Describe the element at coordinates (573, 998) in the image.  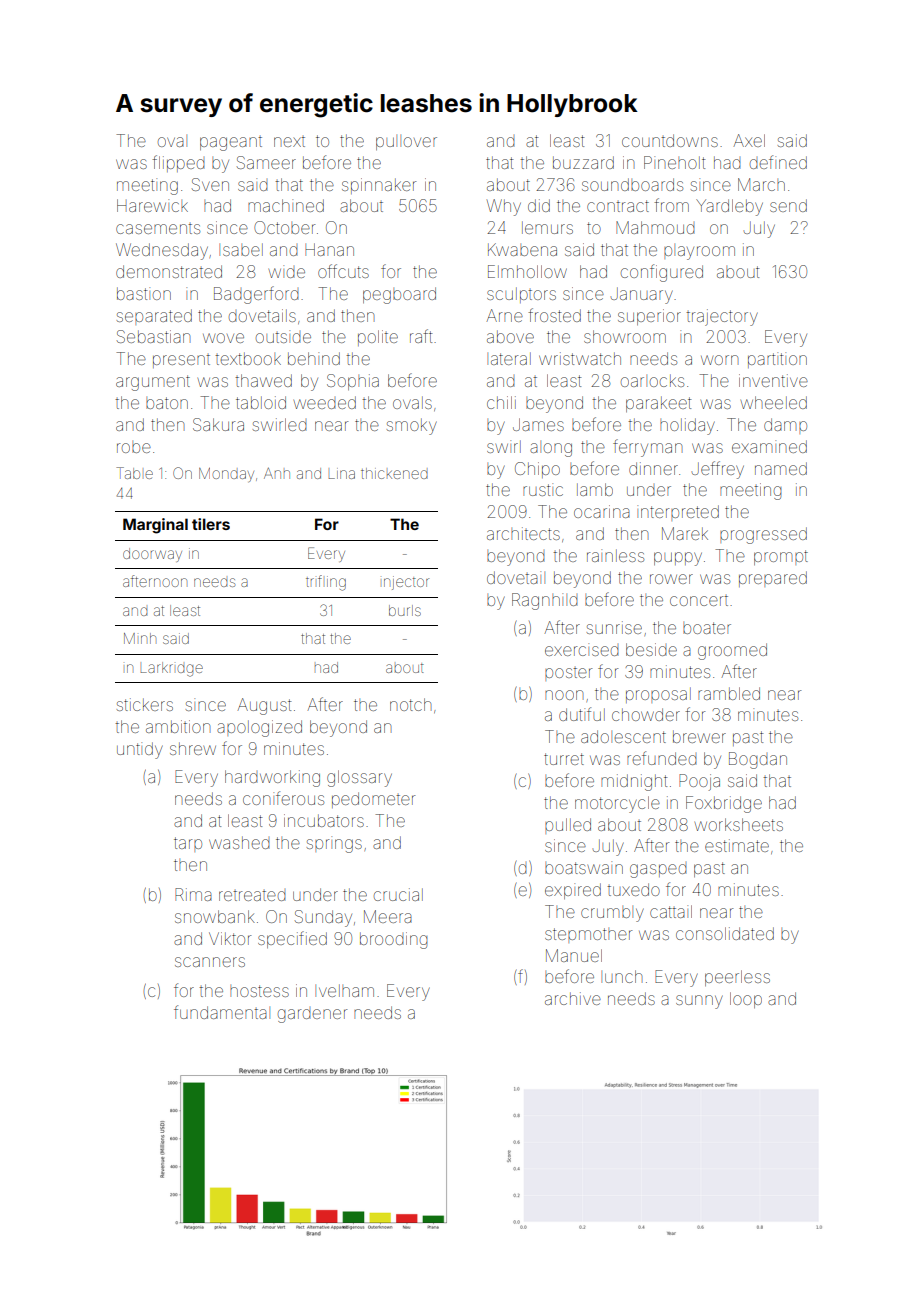
I see `archive` at that location.
